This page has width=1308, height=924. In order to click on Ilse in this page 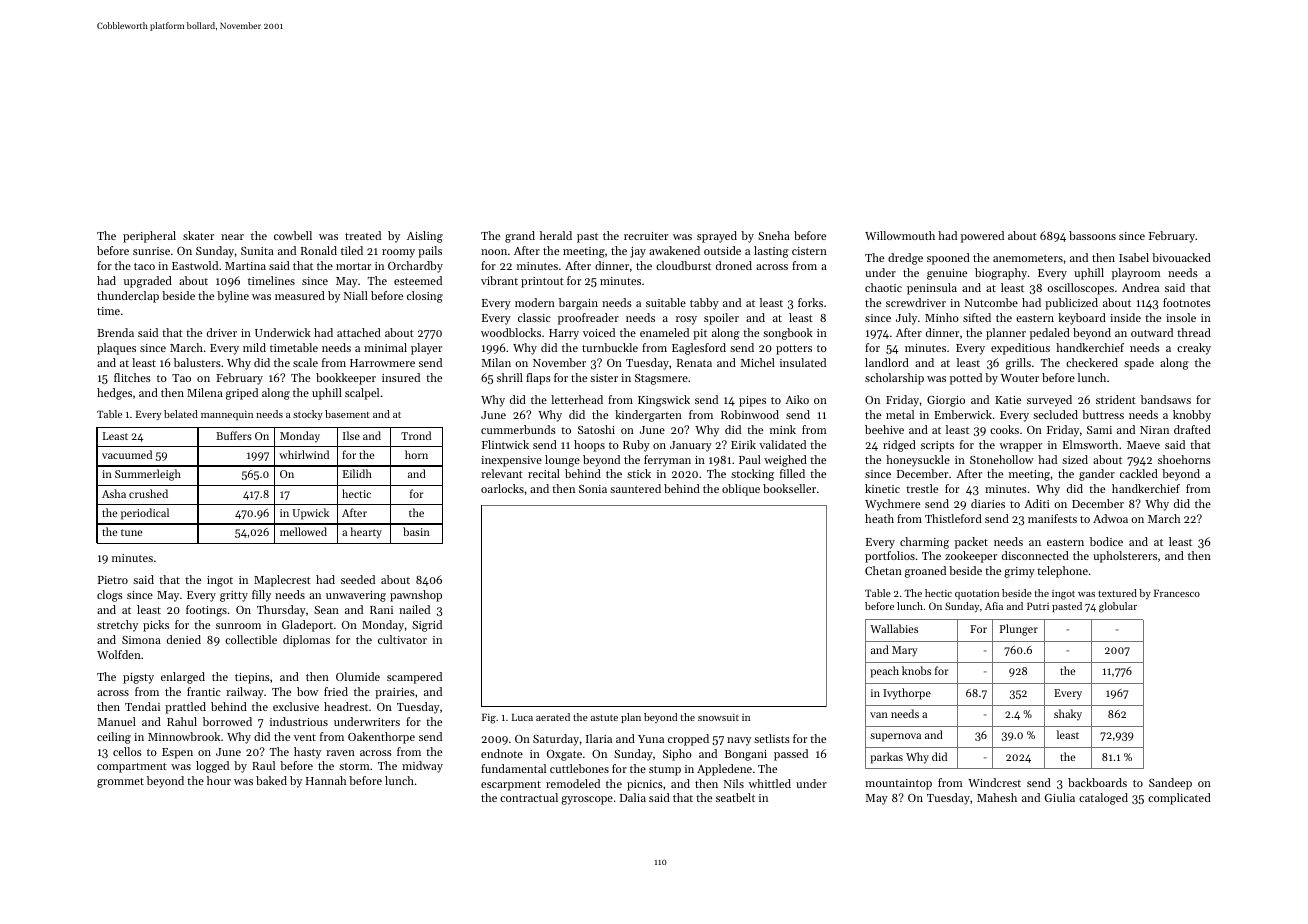, I will do `click(351, 435)`.
